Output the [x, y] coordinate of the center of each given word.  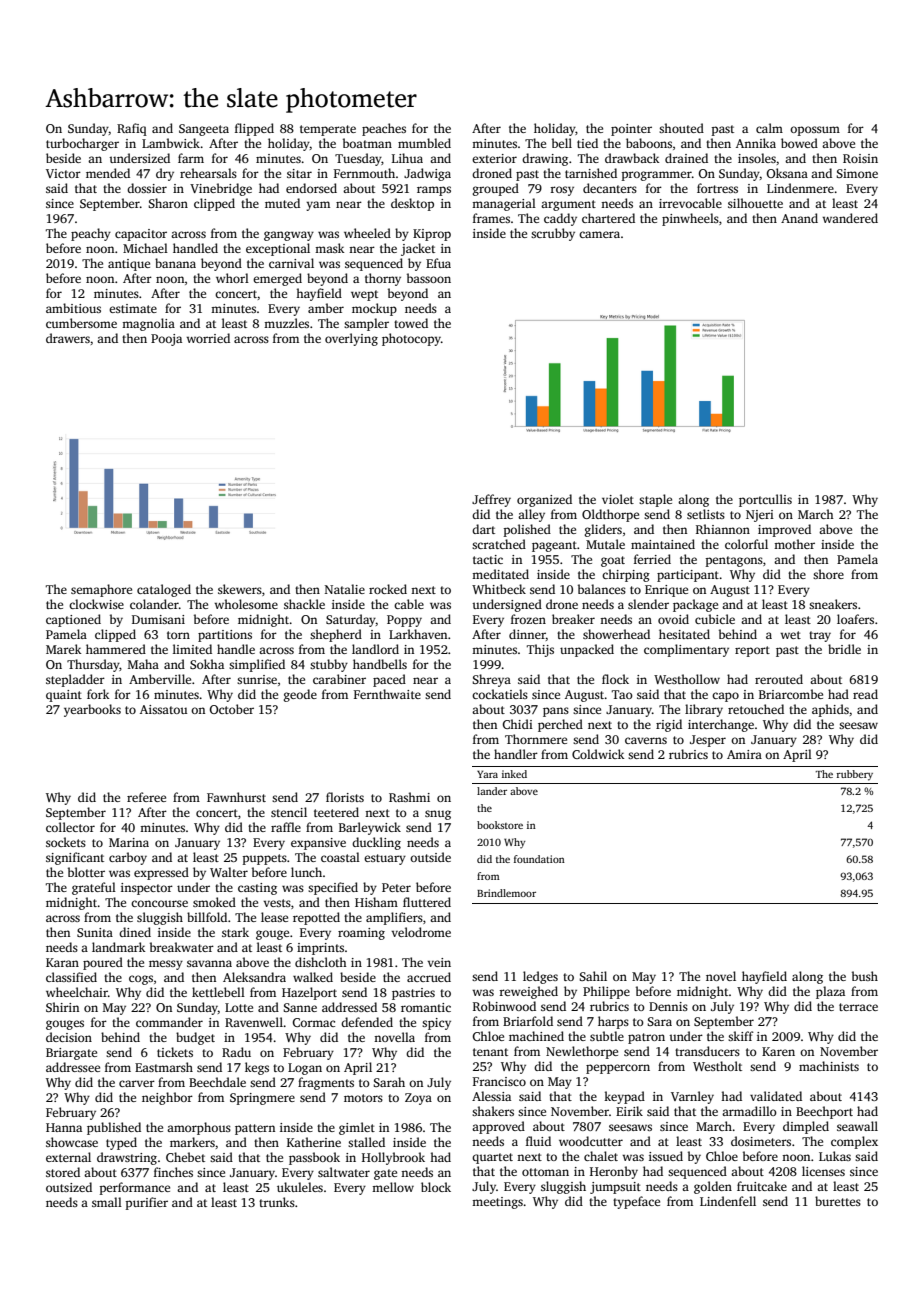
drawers [68, 338]
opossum [815, 131]
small [107, 1202]
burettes [838, 1201]
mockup [374, 309]
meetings [497, 1203]
